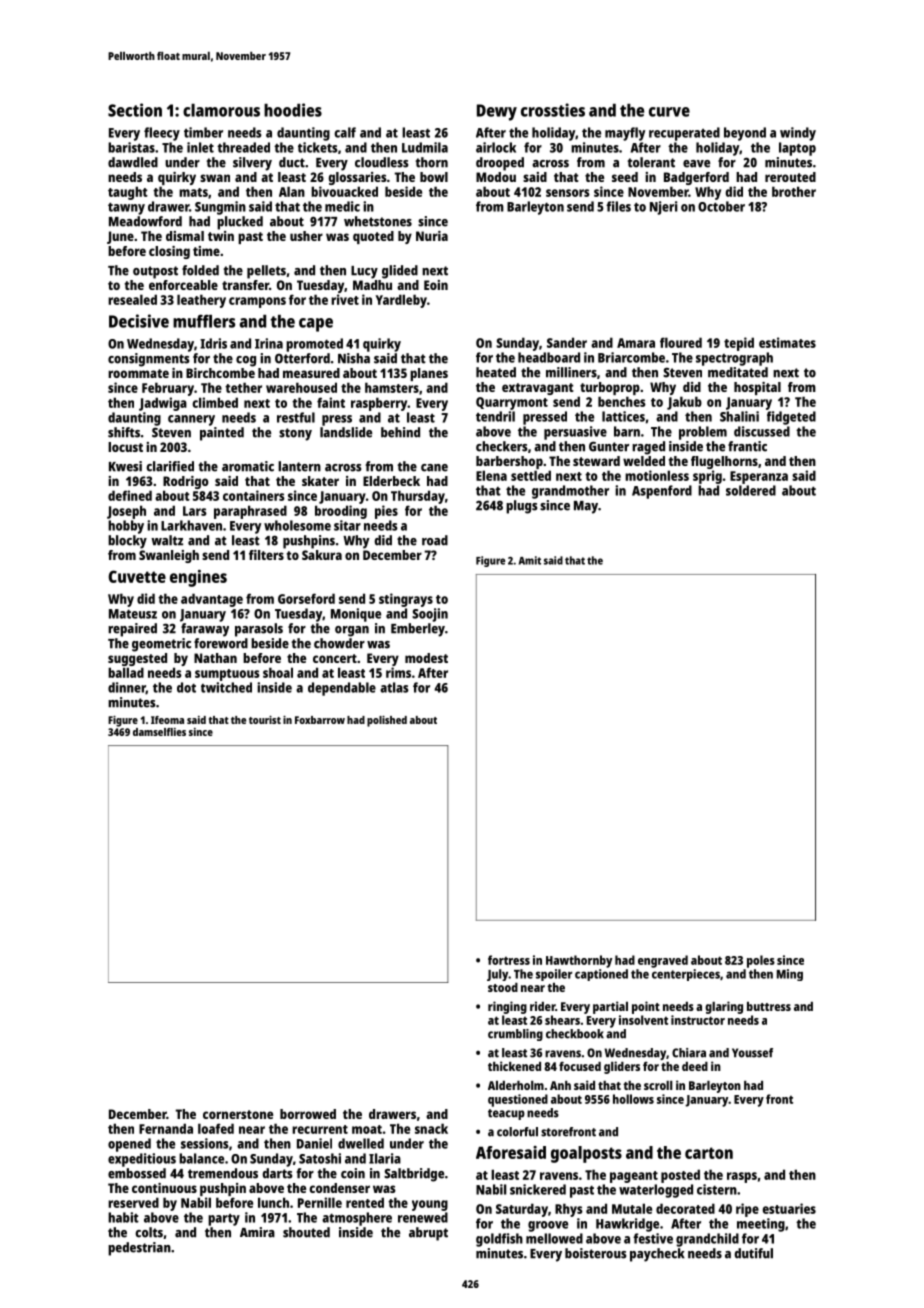 The width and height of the screenshot is (924, 1308). Describe the element at coordinates (135, 110) in the screenshot. I see `Section` at that location.
